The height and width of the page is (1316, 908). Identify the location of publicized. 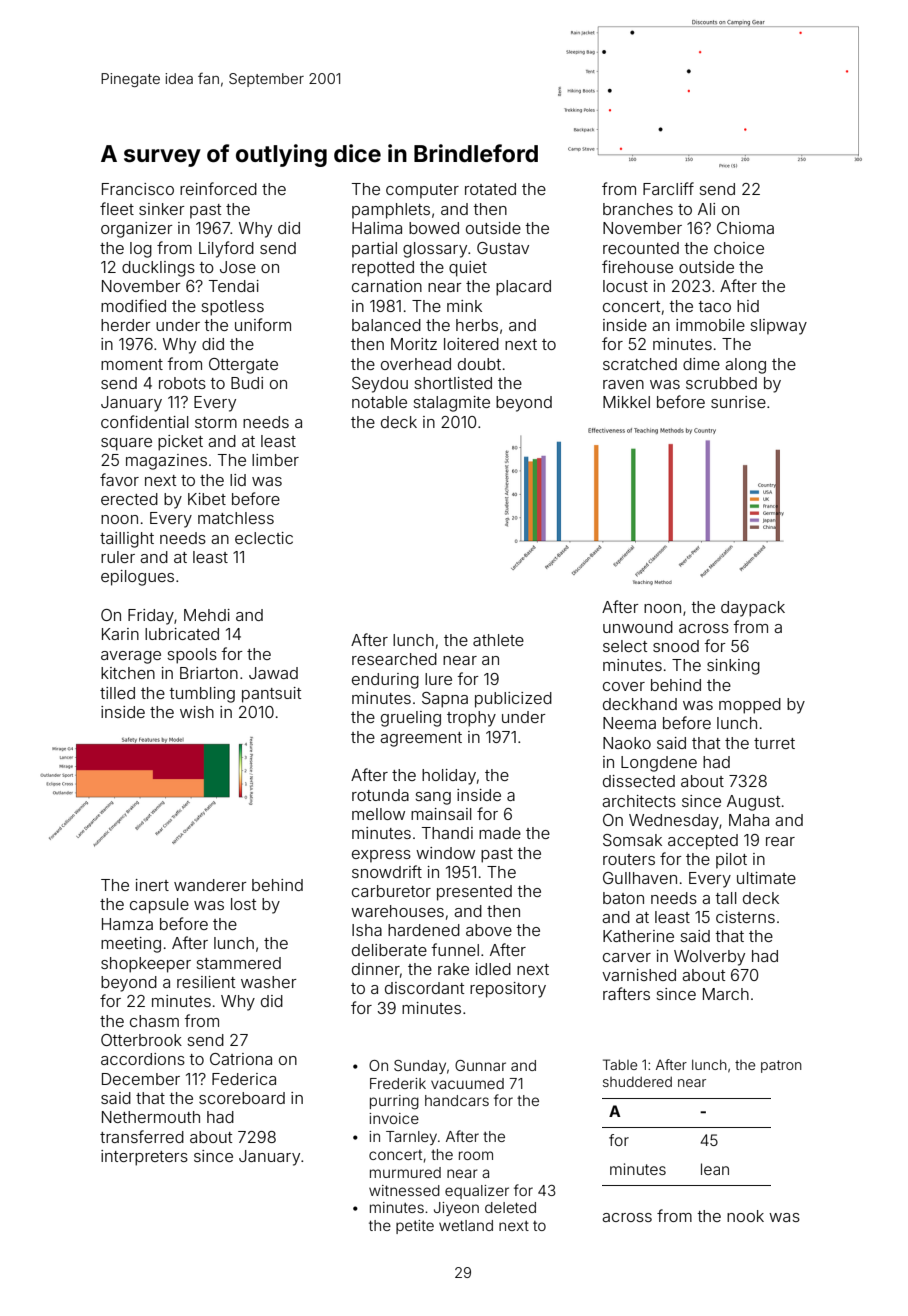
(513, 700).
